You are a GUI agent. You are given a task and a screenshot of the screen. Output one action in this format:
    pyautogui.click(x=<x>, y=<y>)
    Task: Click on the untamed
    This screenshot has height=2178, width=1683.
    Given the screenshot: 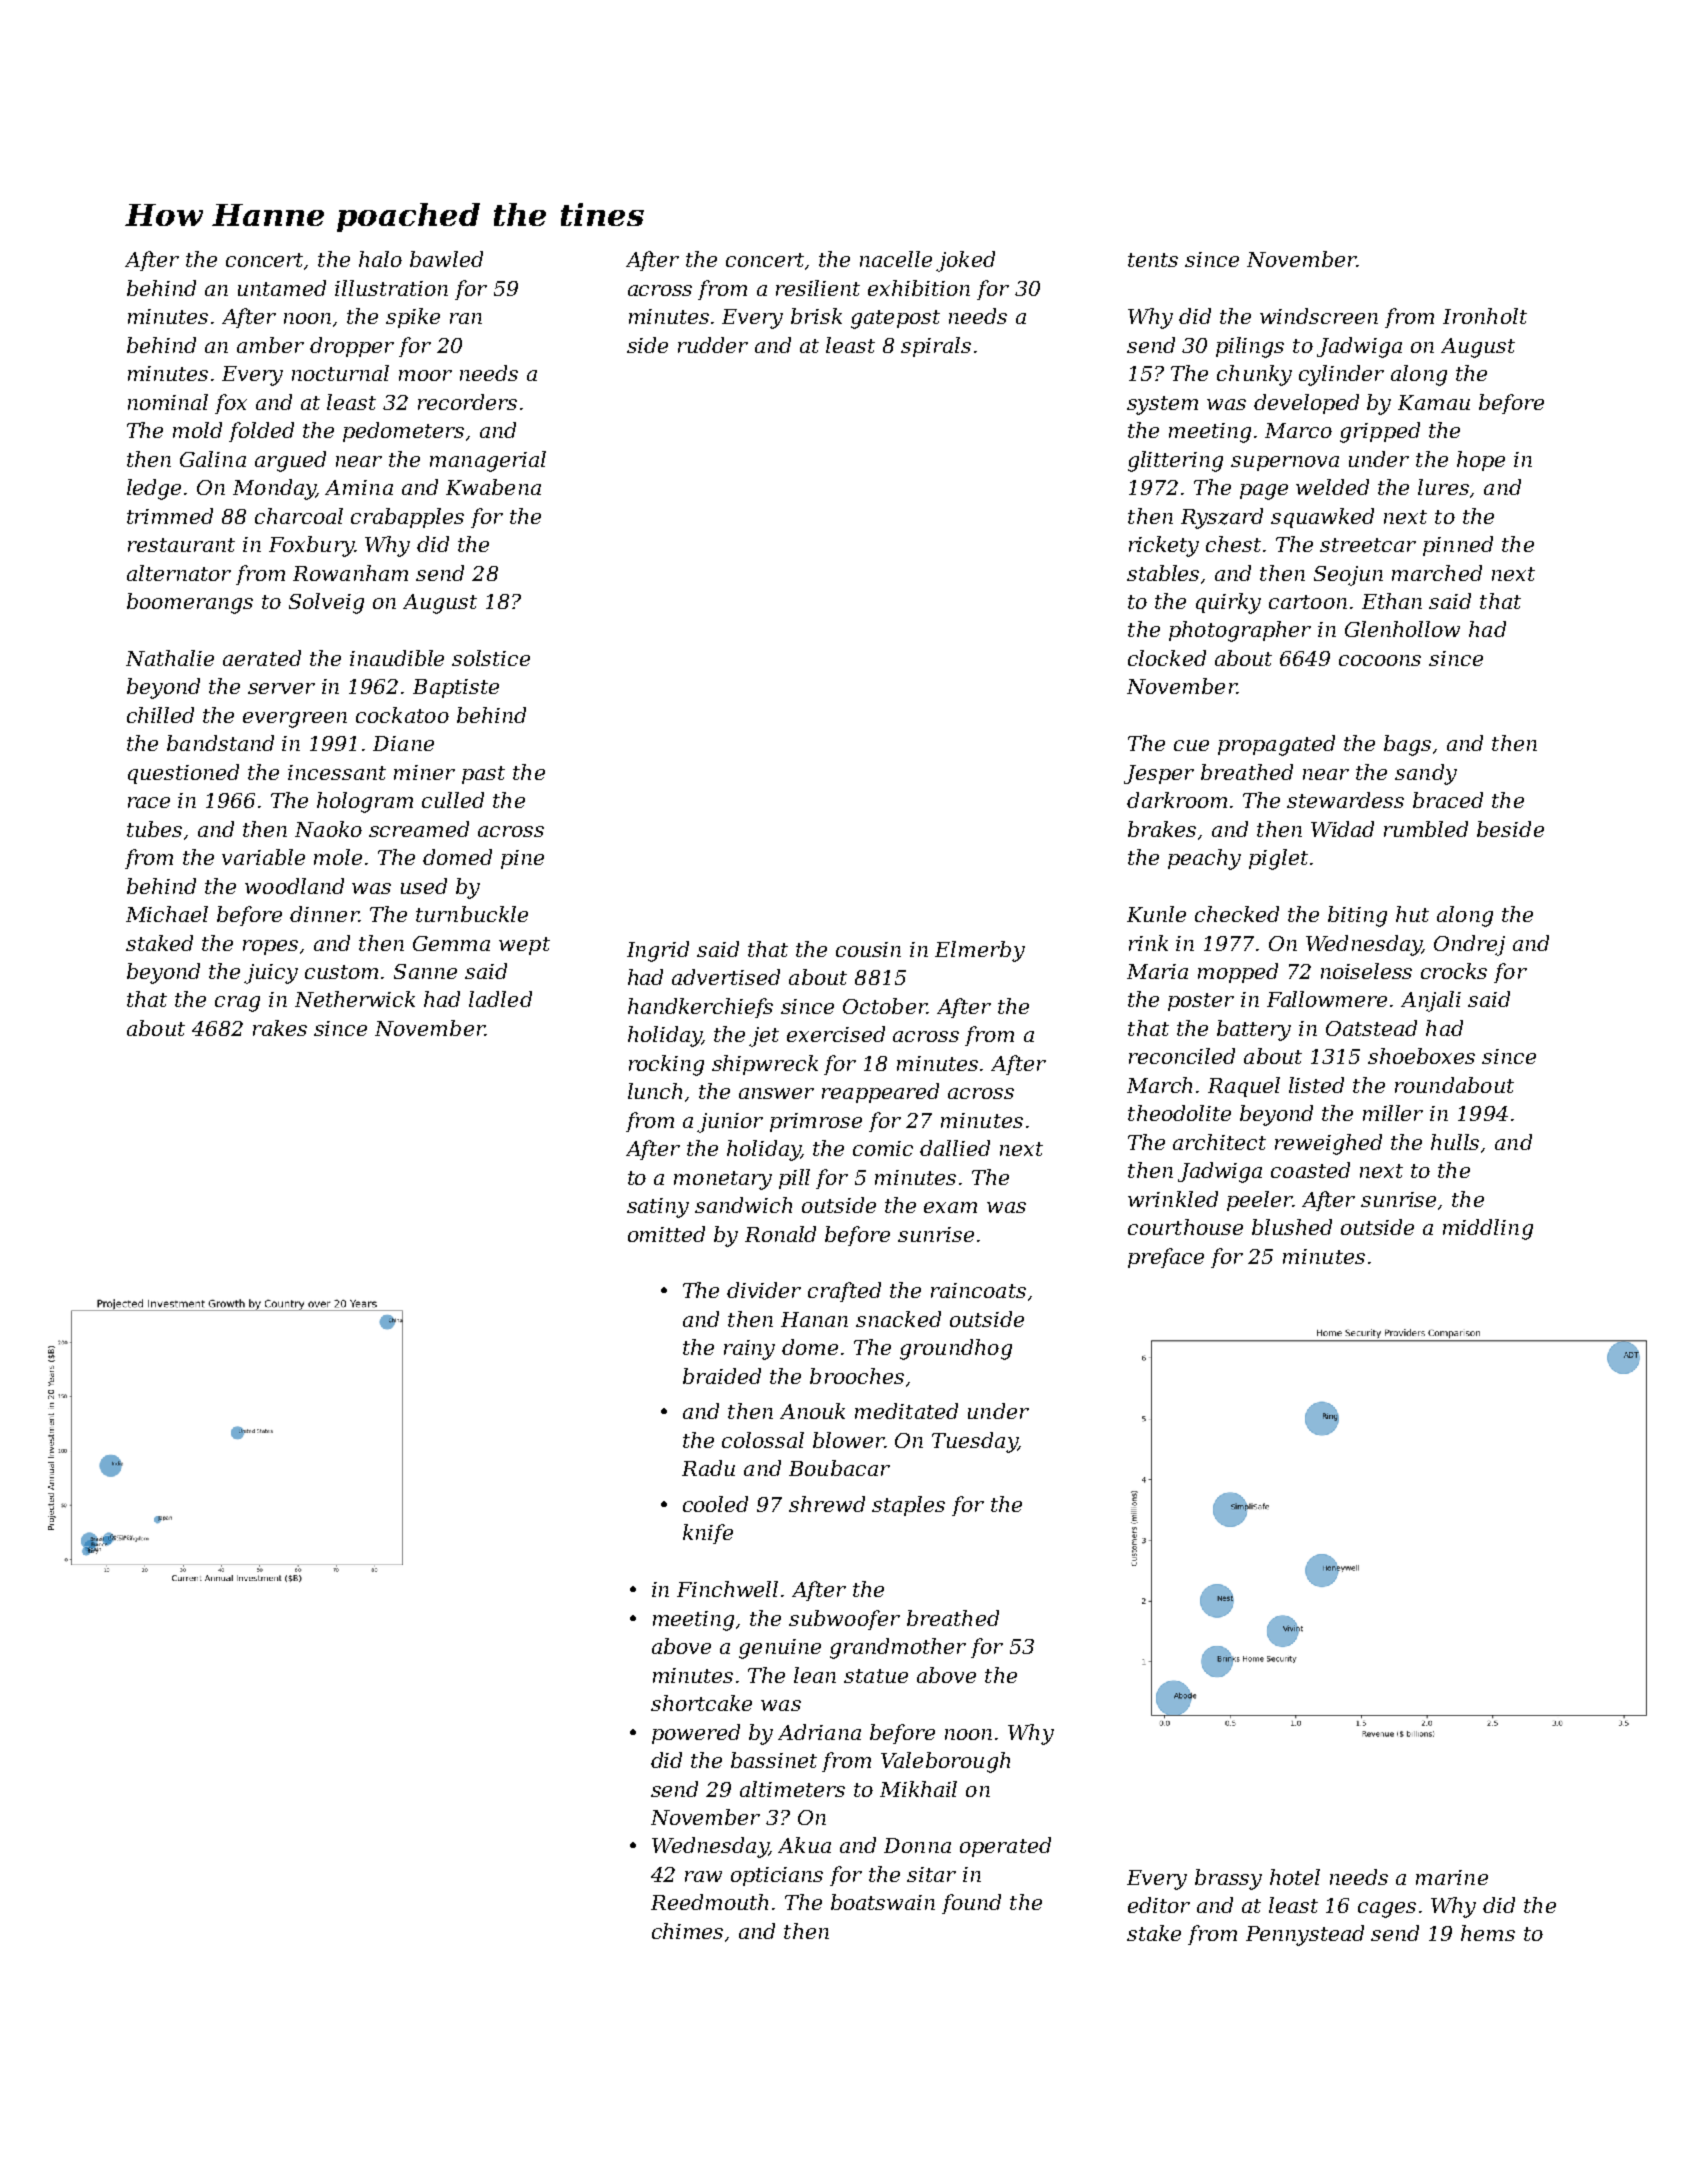 What is the action you would take?
    pyautogui.click(x=282, y=288)
